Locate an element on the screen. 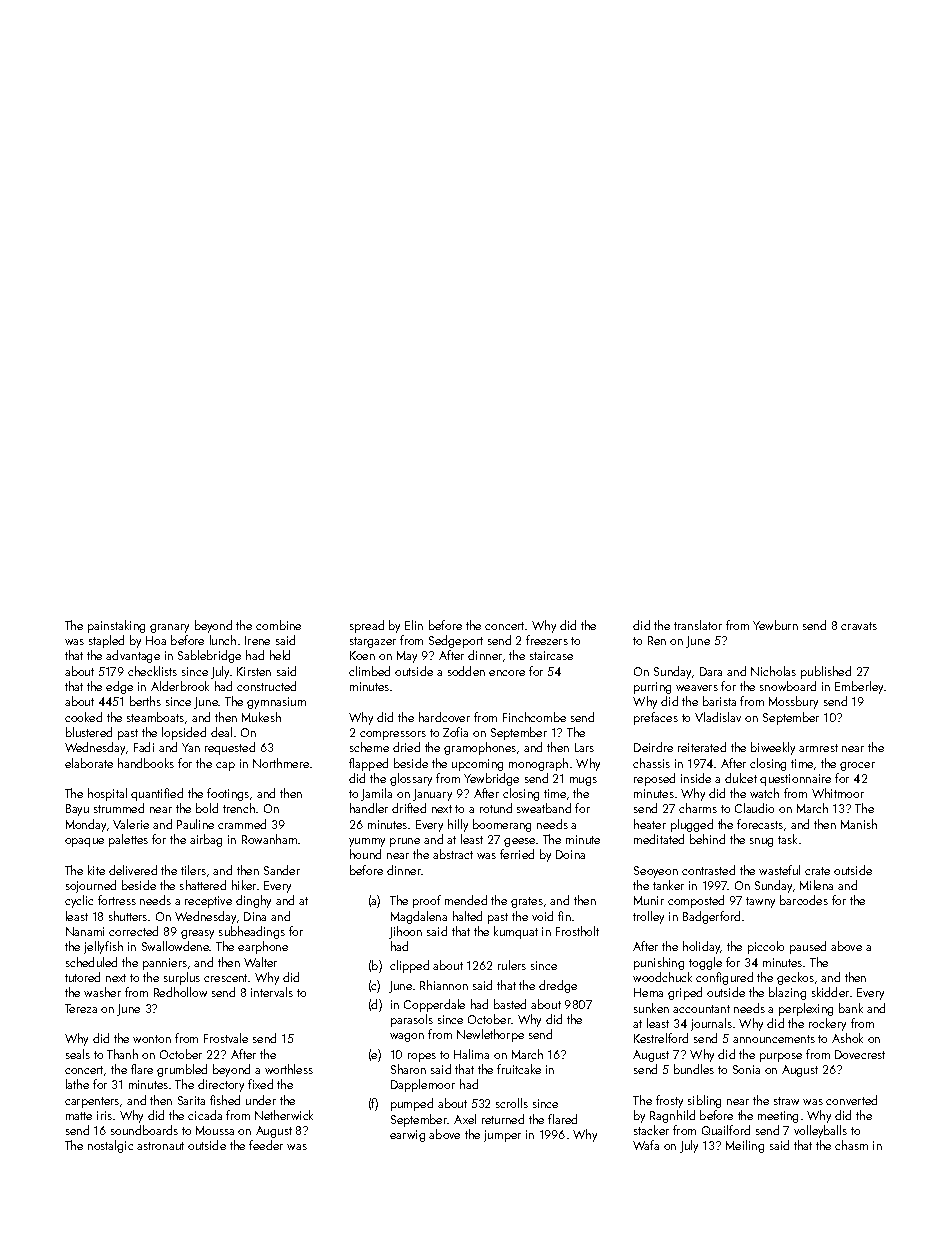  Sarita is located at coordinates (191, 1100).
